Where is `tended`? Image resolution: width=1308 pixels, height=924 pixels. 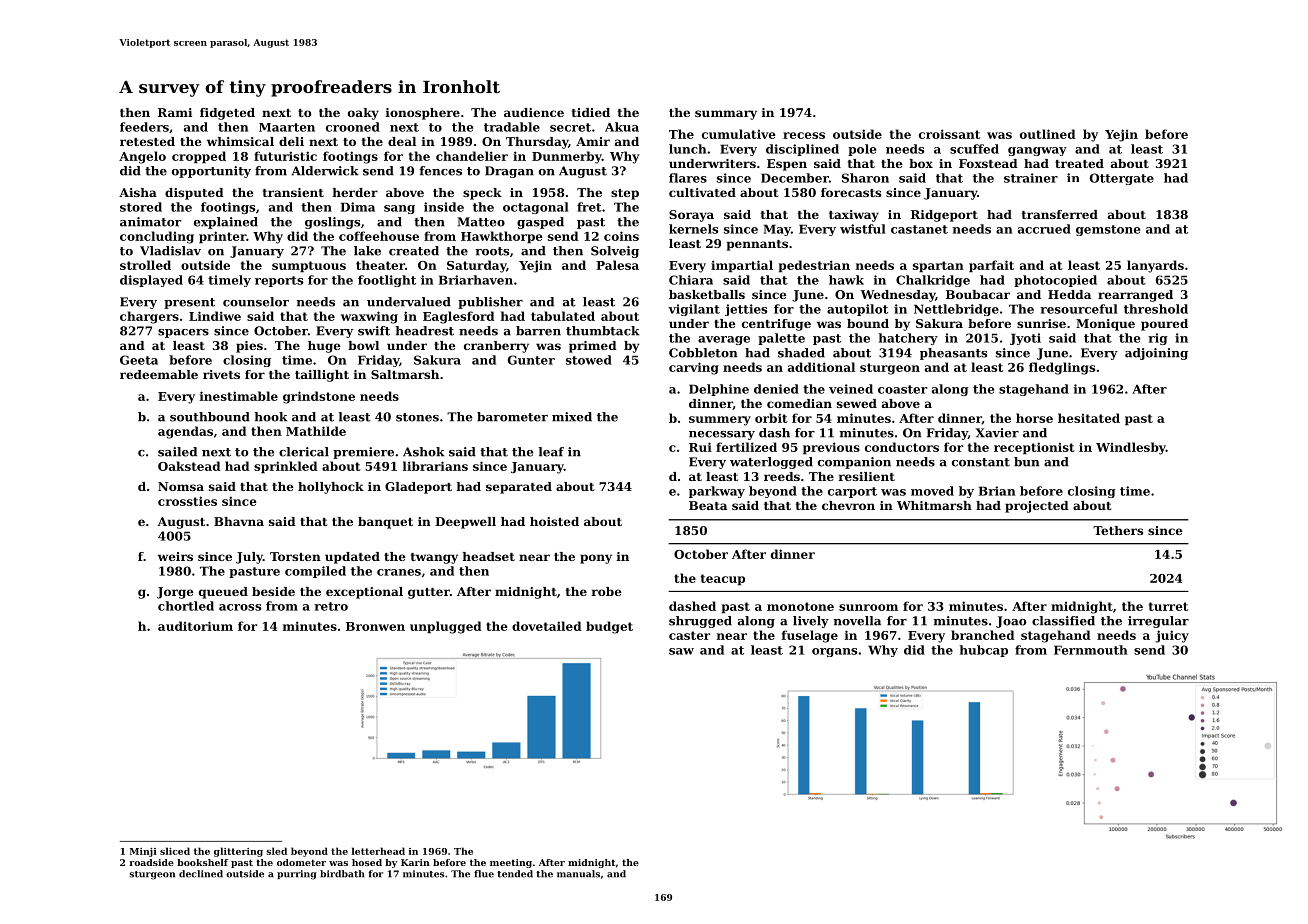
tended is located at coordinates (515, 874).
